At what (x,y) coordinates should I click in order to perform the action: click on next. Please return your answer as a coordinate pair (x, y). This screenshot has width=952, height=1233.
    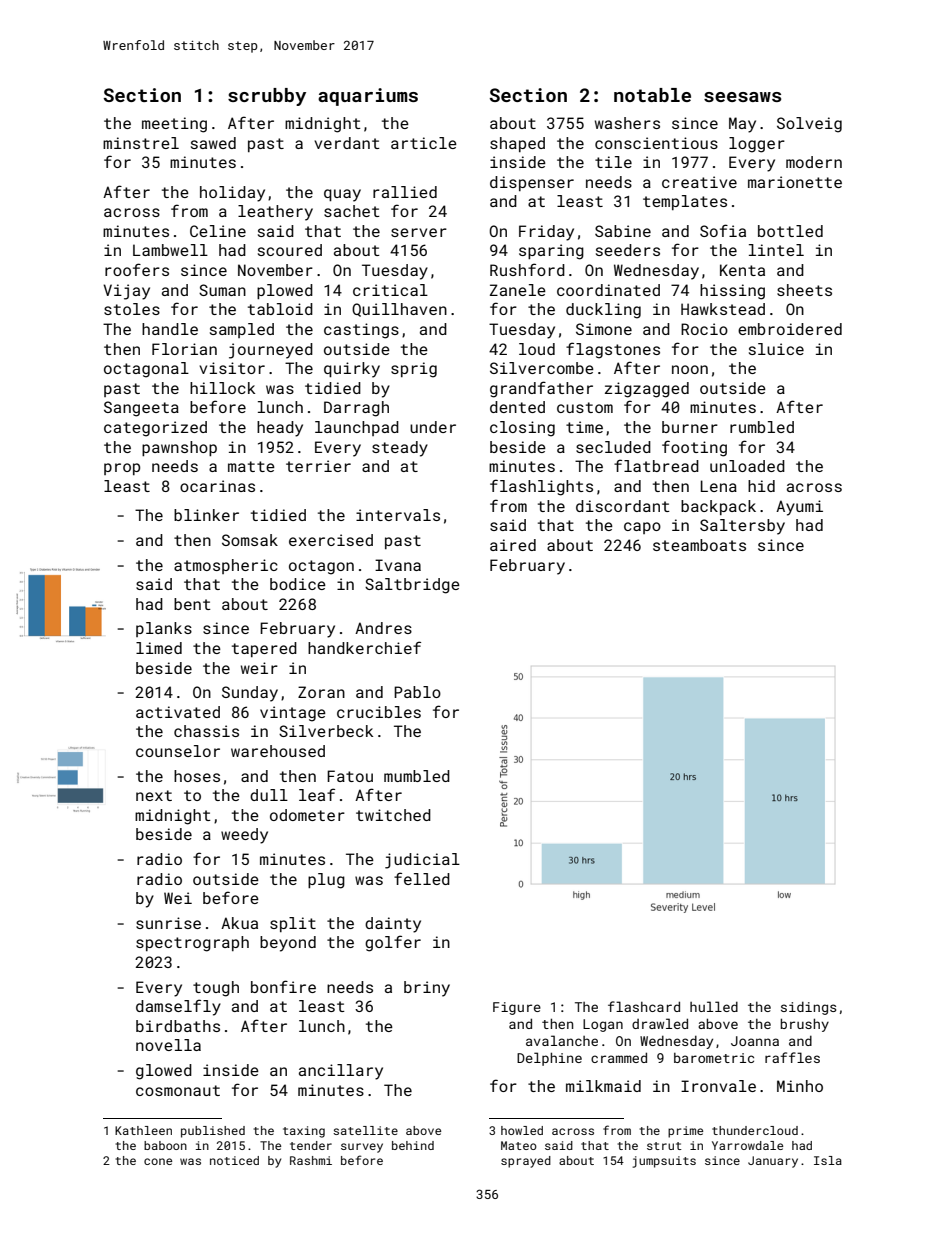
    Looking at the image, I should click on (154, 795).
